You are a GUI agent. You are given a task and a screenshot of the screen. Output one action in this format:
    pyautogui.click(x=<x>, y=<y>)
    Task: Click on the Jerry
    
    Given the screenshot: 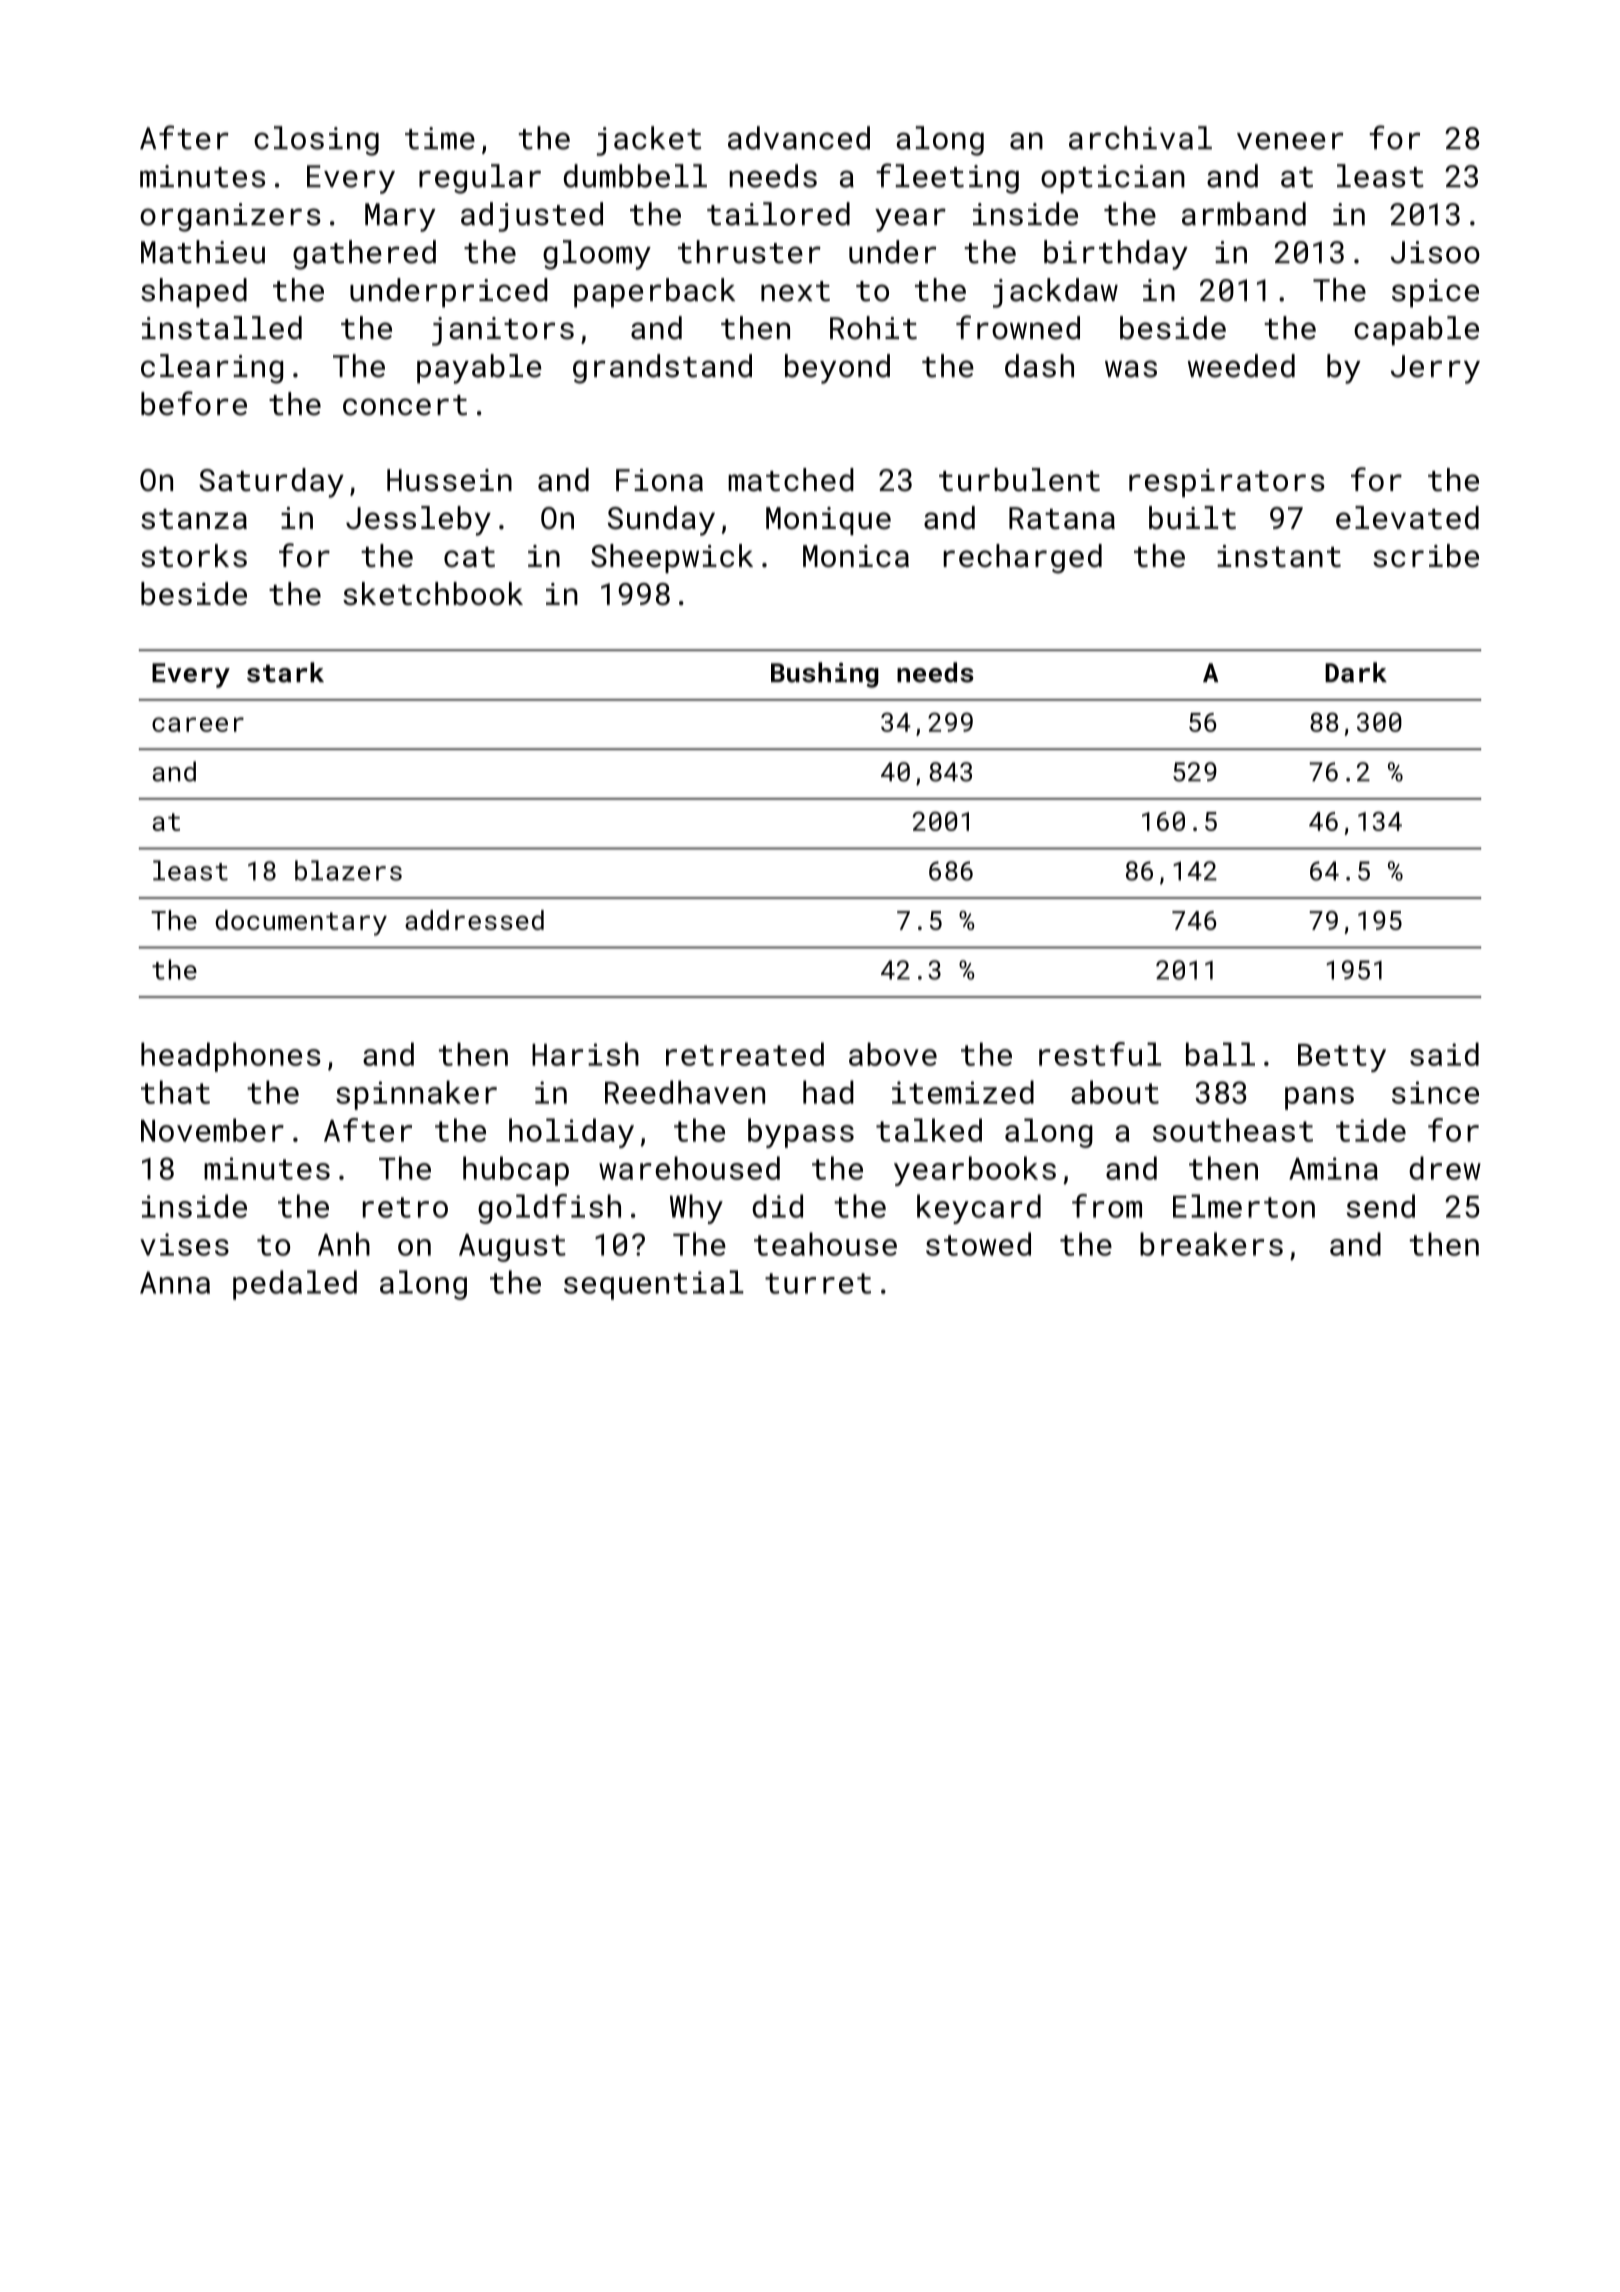 What is the action you would take?
    pyautogui.click(x=1435, y=369)
